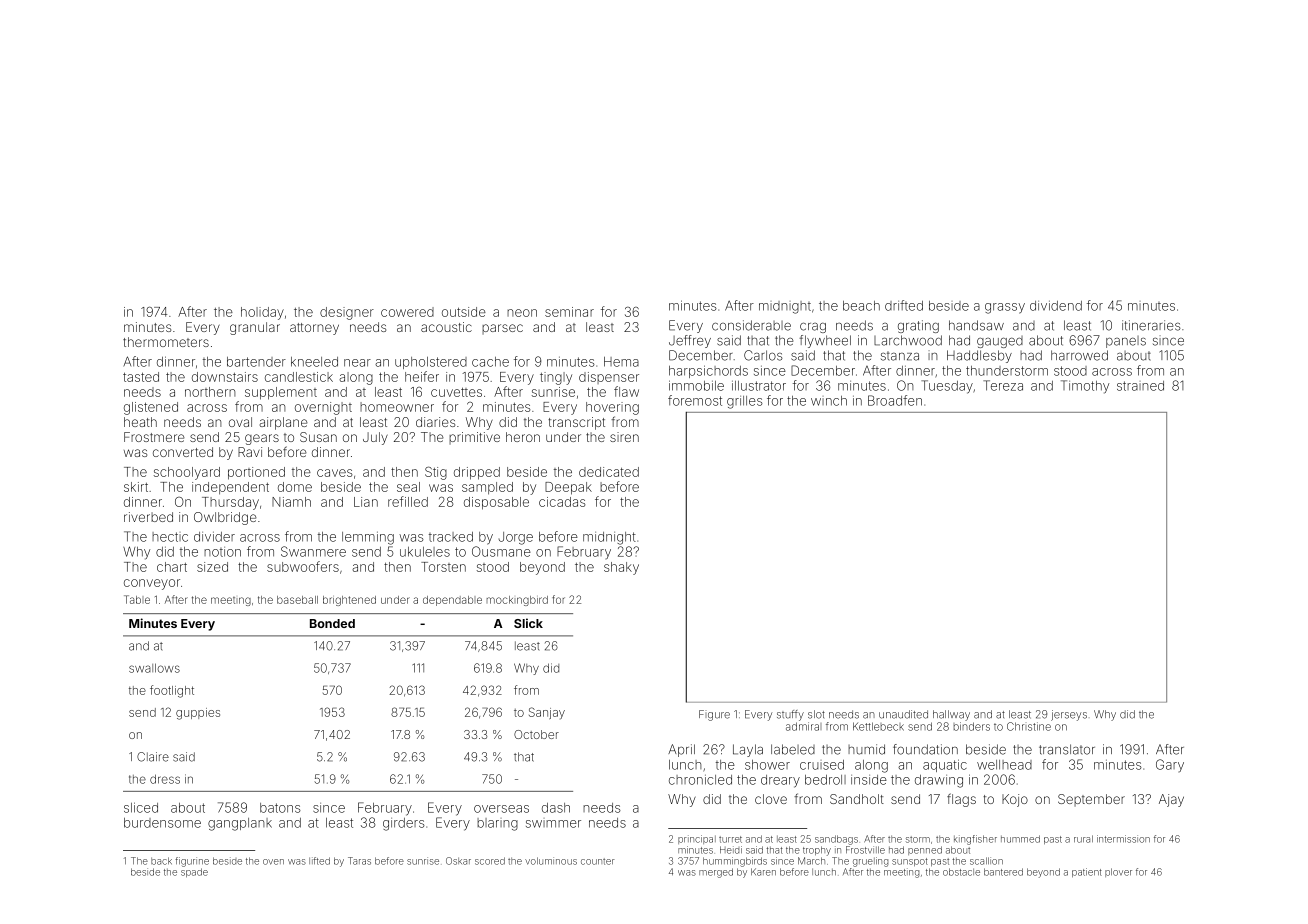 The height and width of the screenshot is (924, 1308). Describe the element at coordinates (262, 313) in the screenshot. I see `holiday` at that location.
